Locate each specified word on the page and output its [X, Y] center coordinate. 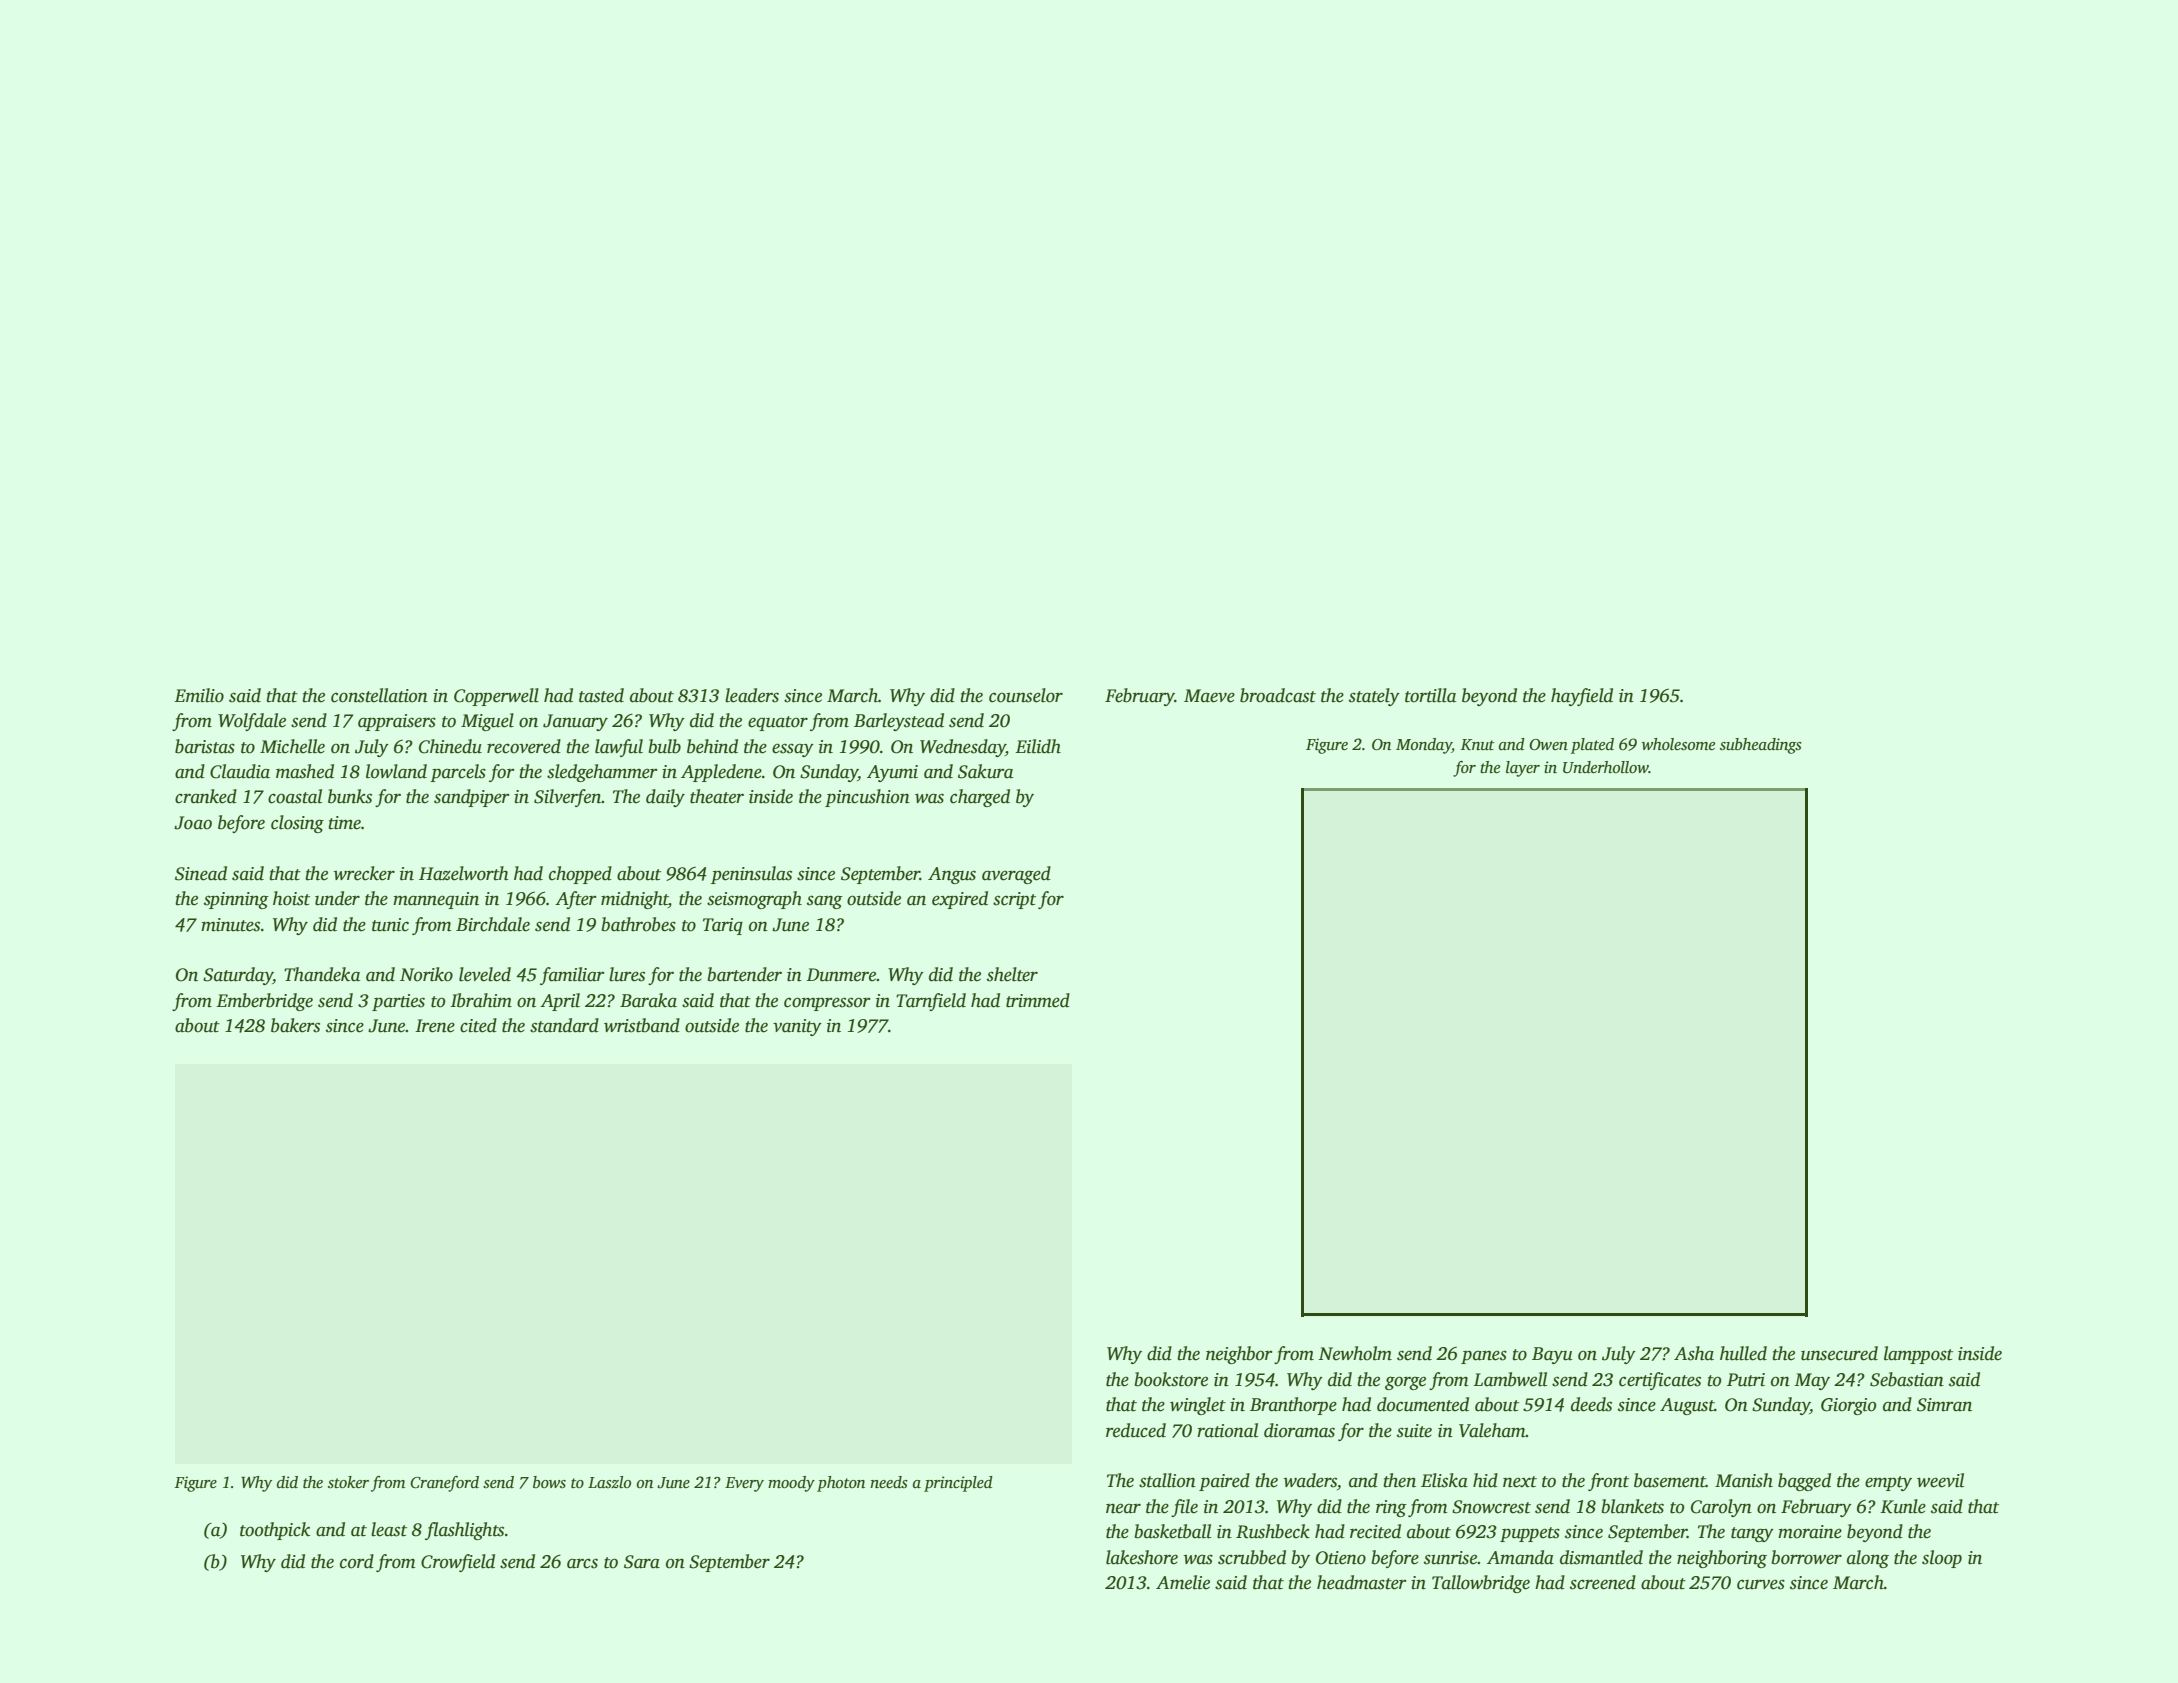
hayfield [1582, 697]
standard [564, 1025]
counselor [1026, 695]
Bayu [1552, 1355]
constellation [379, 695]
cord [357, 1561]
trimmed [1038, 1000]
